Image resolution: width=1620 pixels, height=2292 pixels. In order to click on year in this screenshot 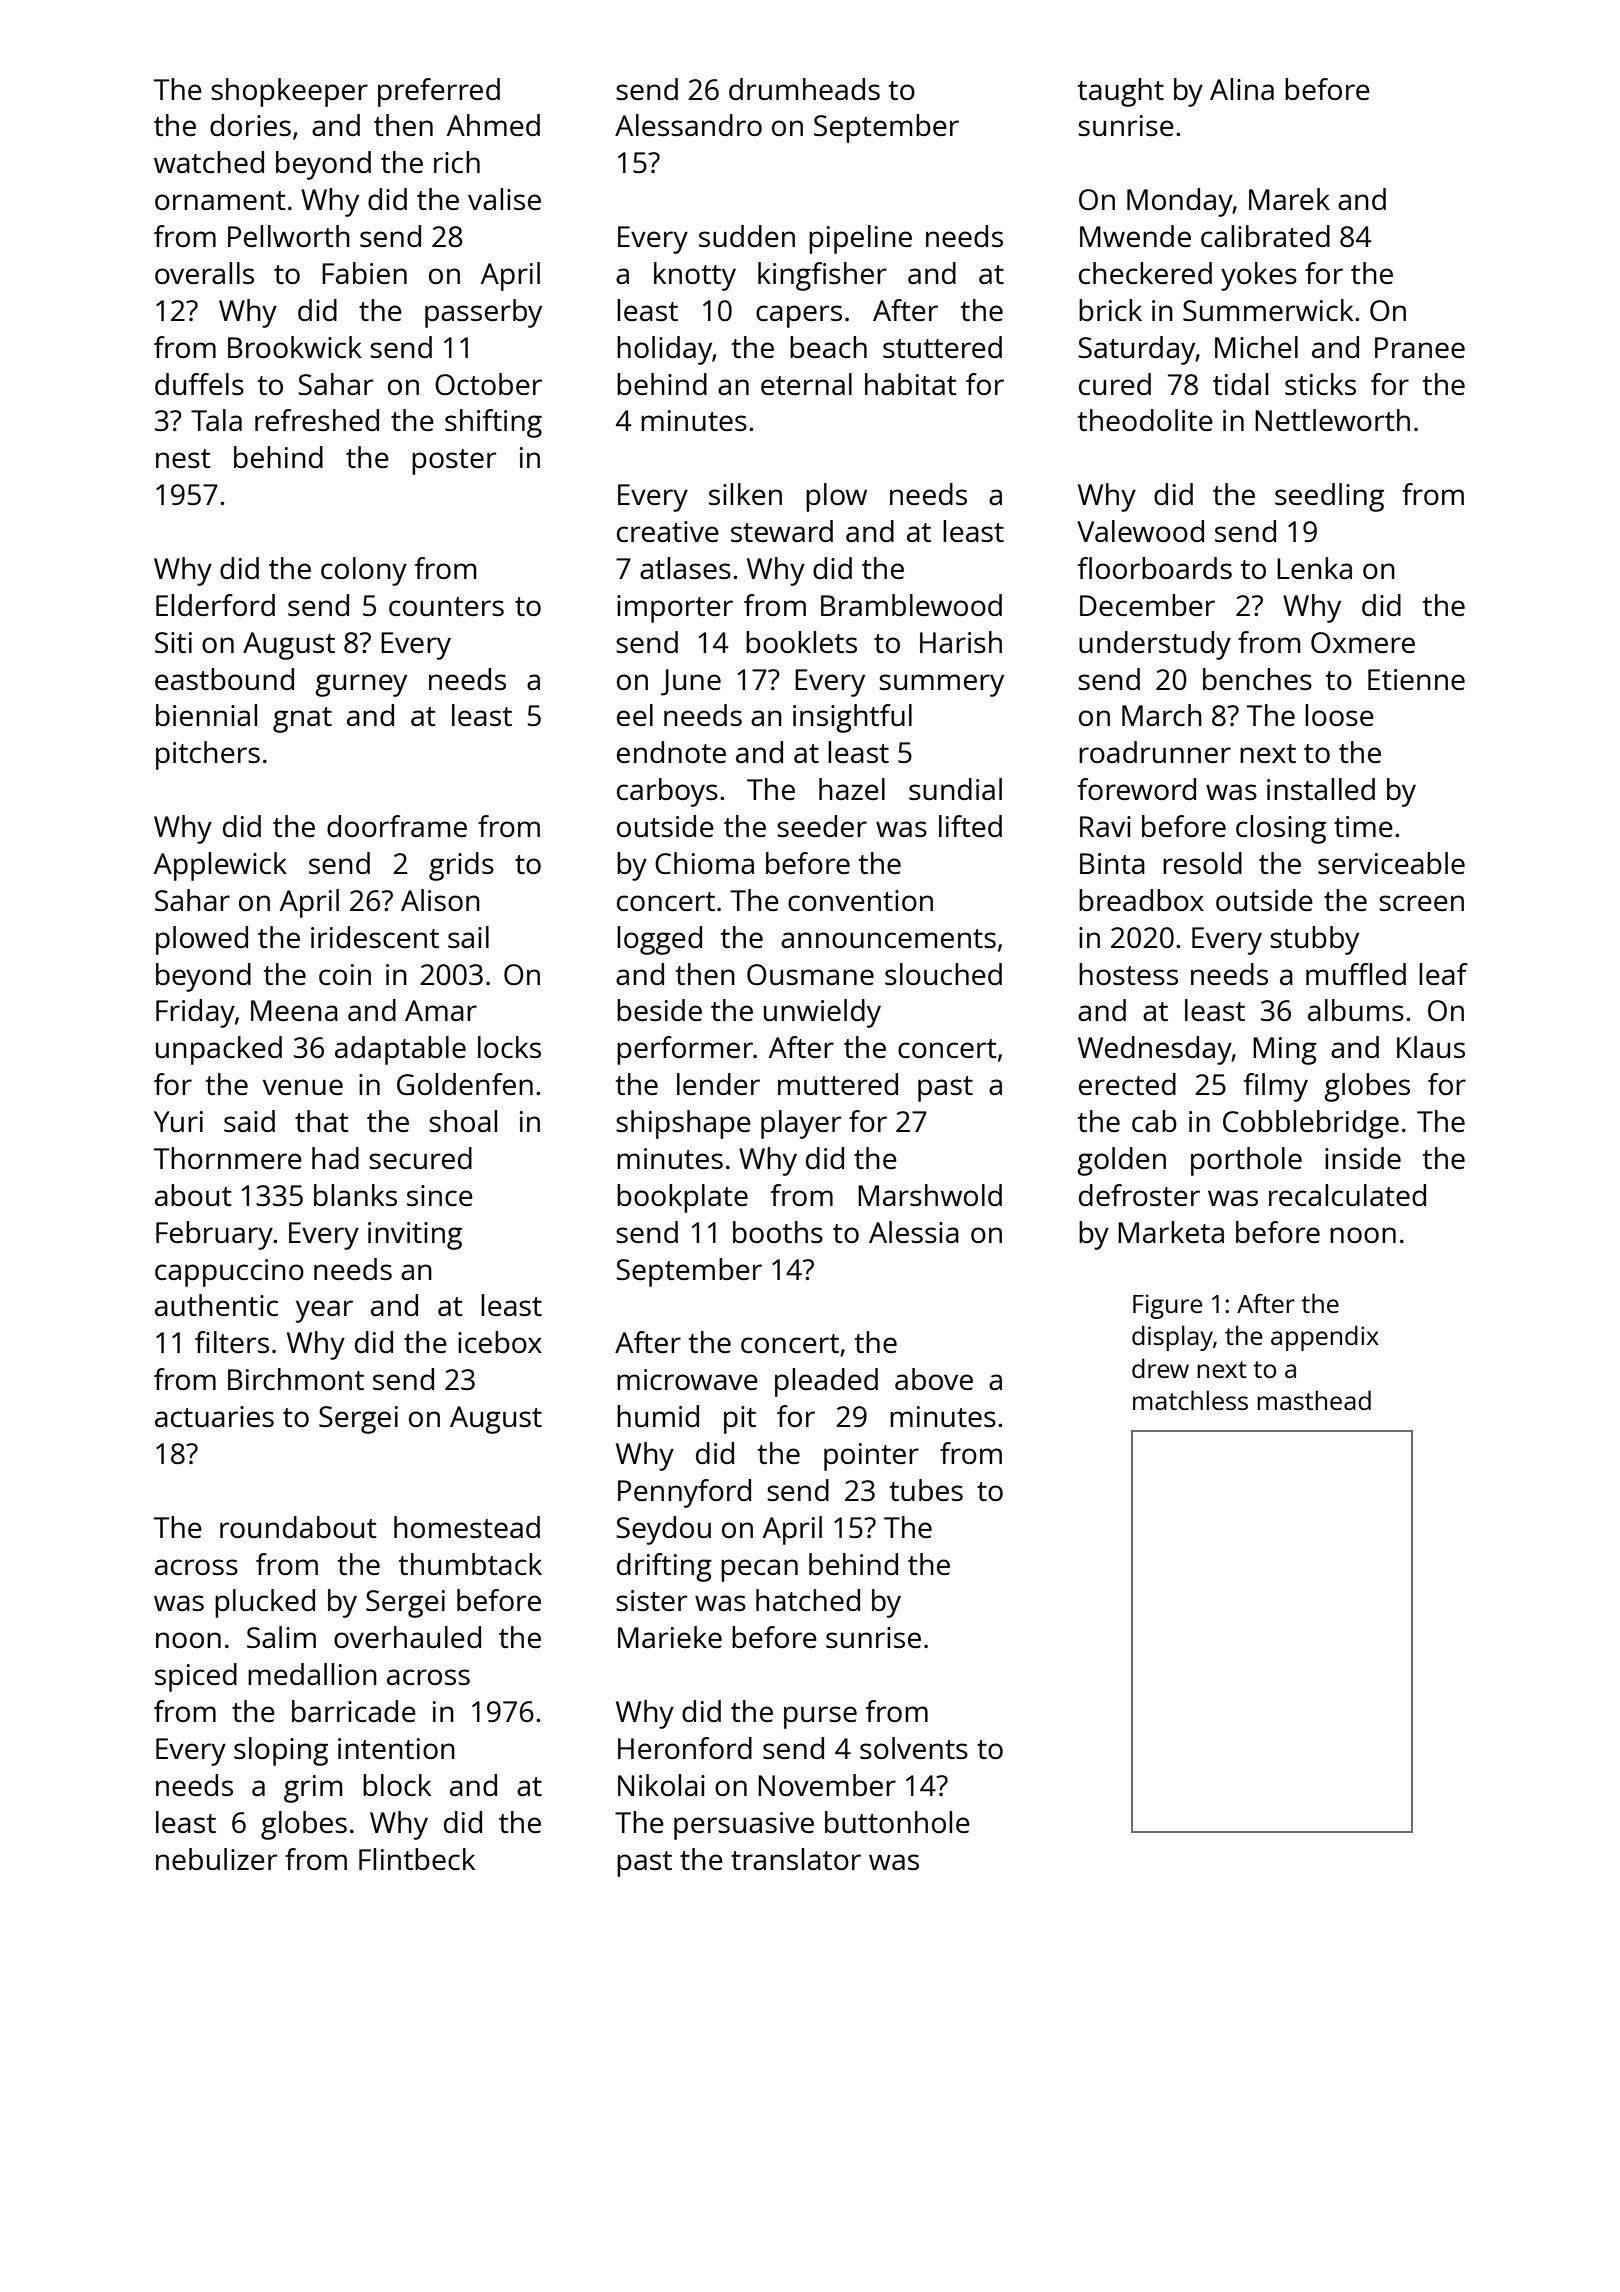, I will do `click(324, 1311)`.
